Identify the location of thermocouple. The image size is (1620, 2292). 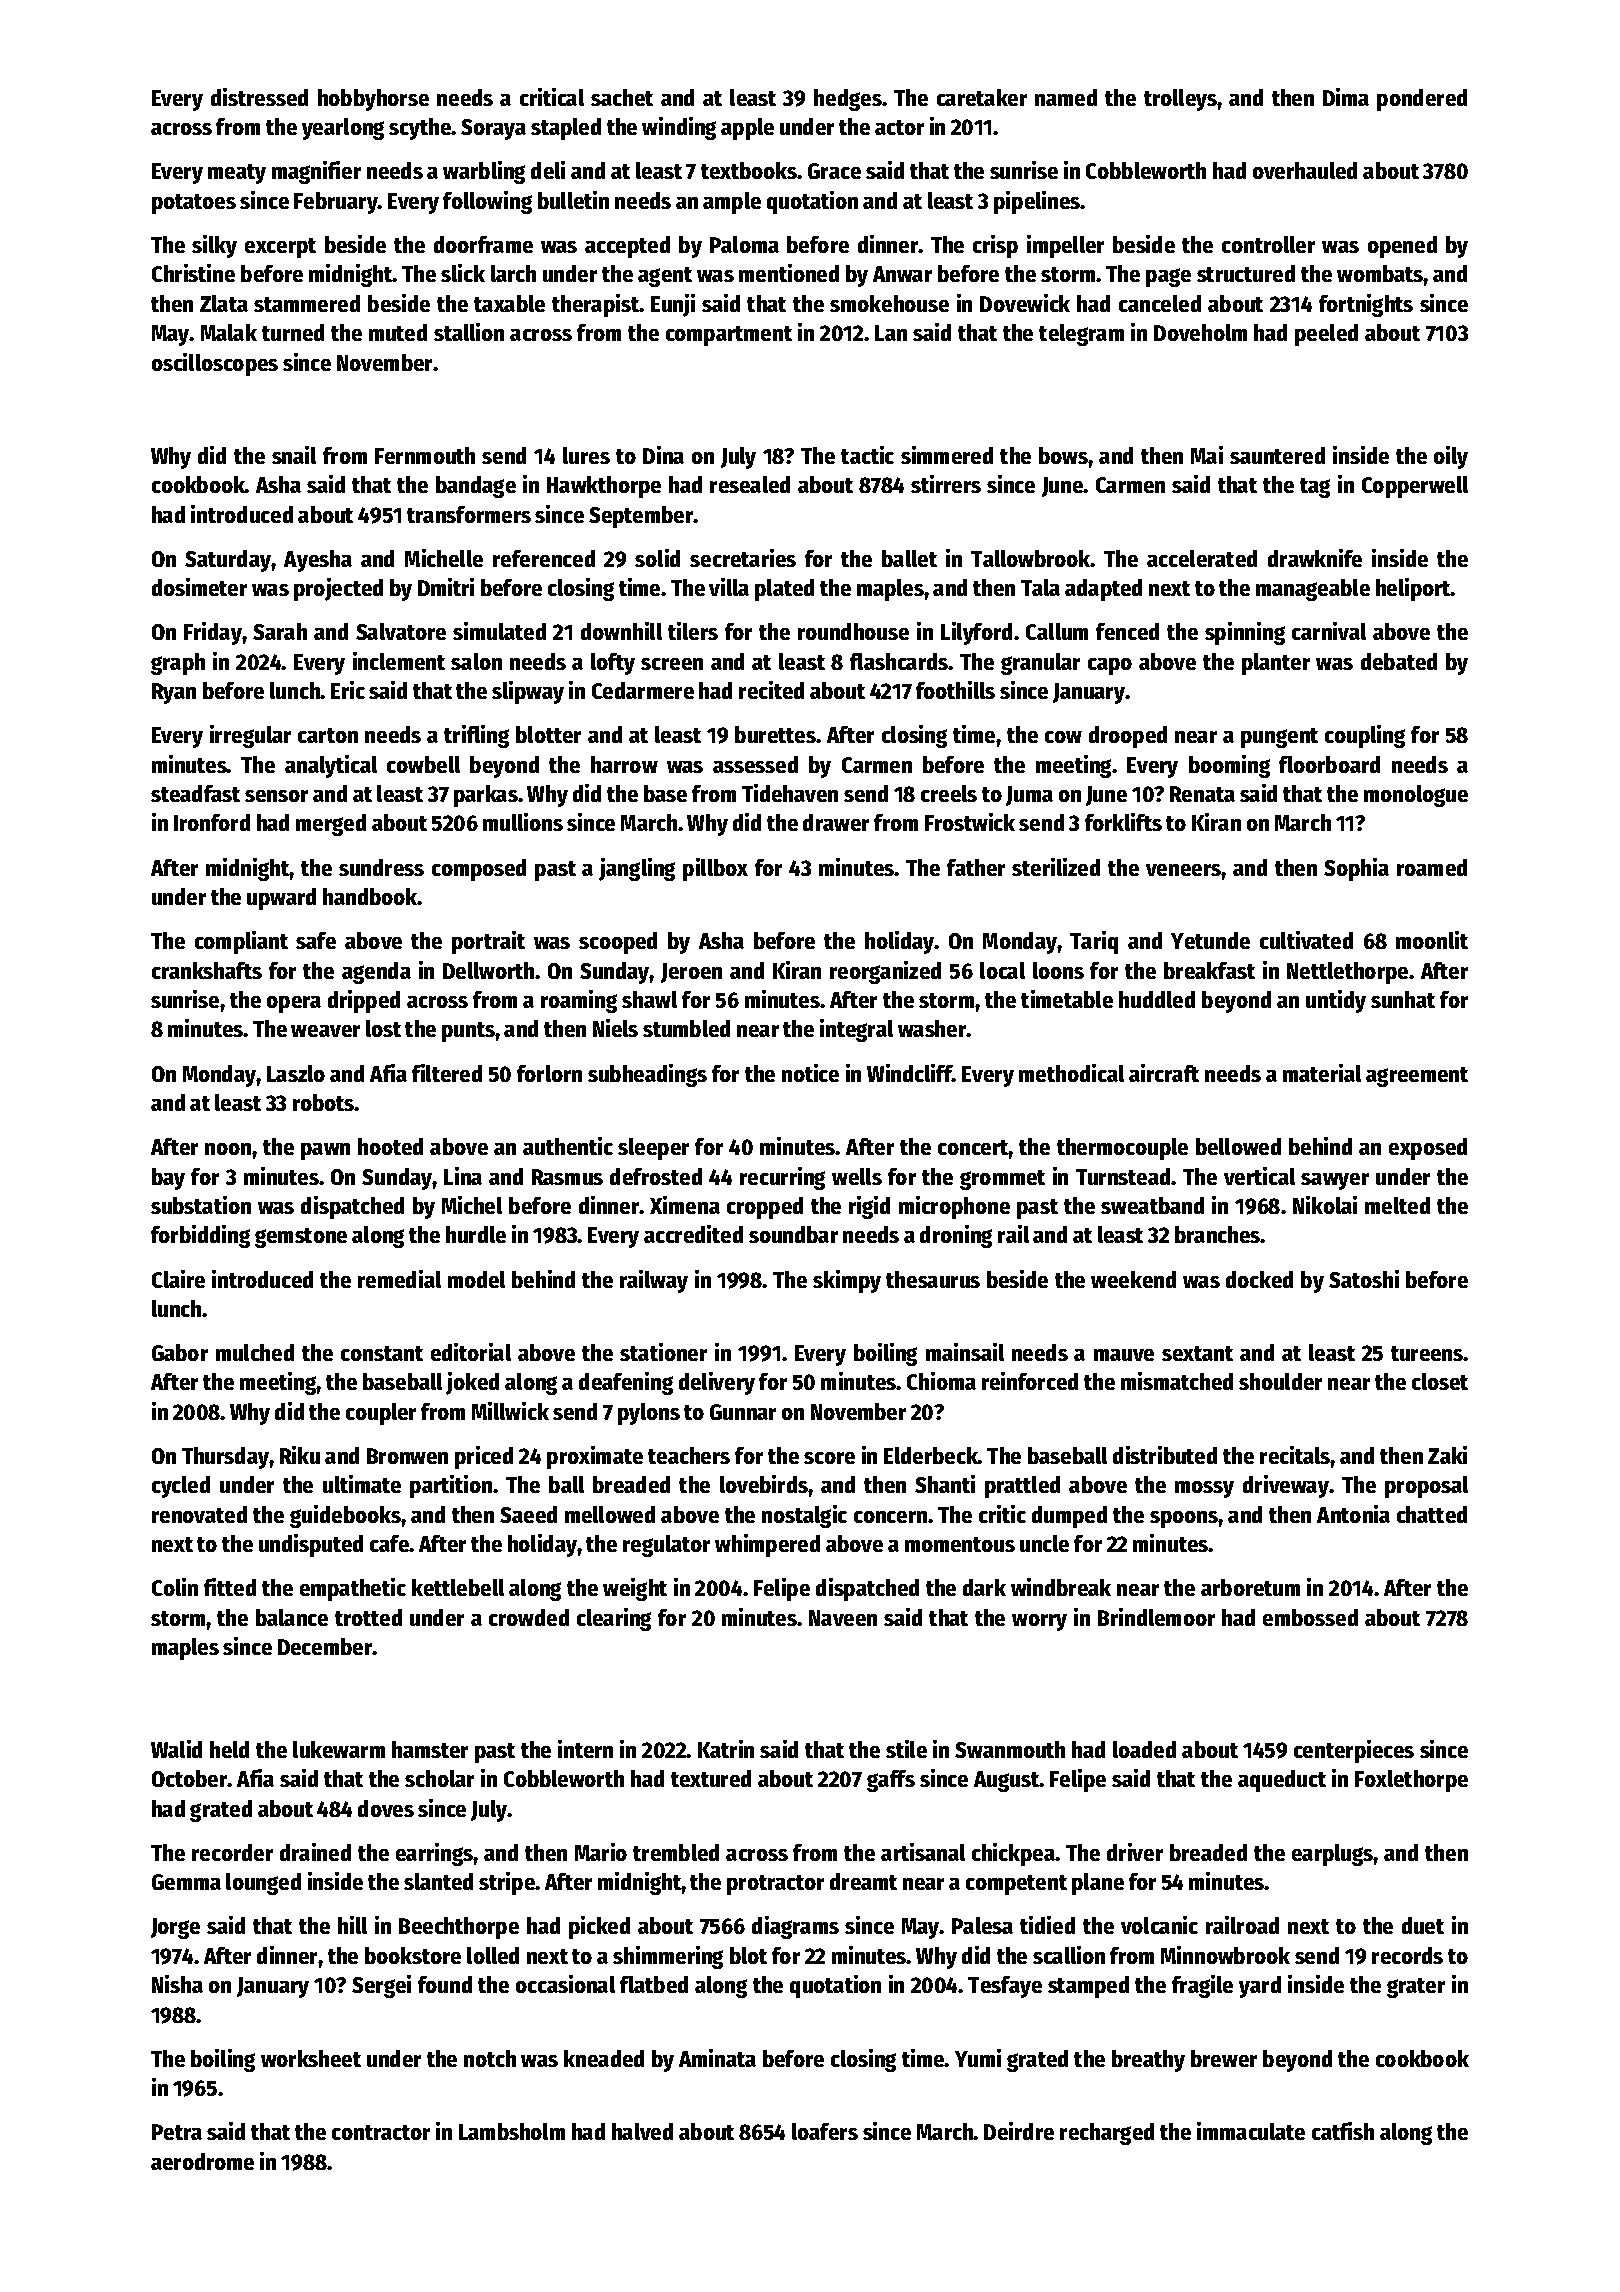
(1122, 1149).
